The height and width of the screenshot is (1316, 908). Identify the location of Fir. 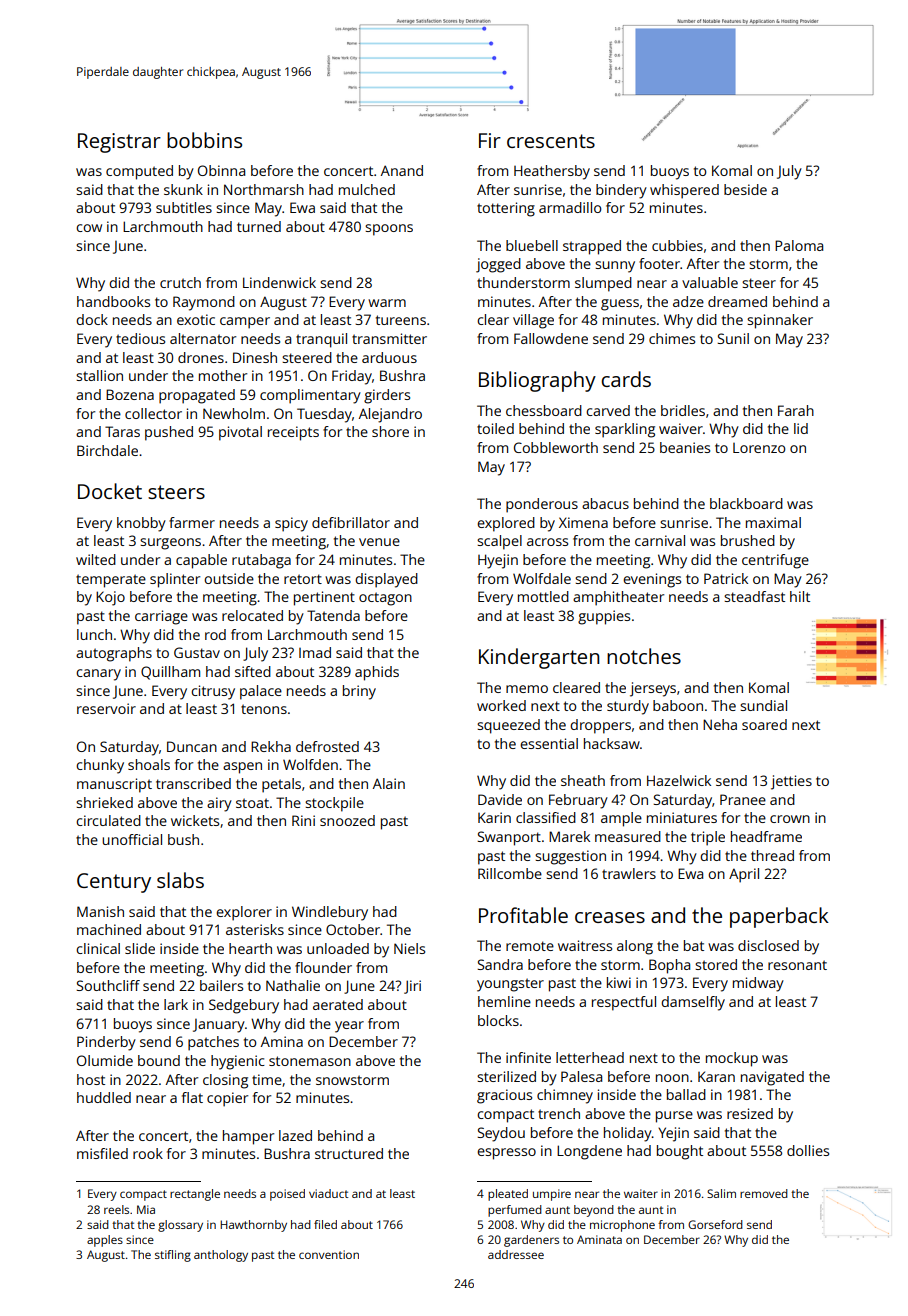
(490, 140).
